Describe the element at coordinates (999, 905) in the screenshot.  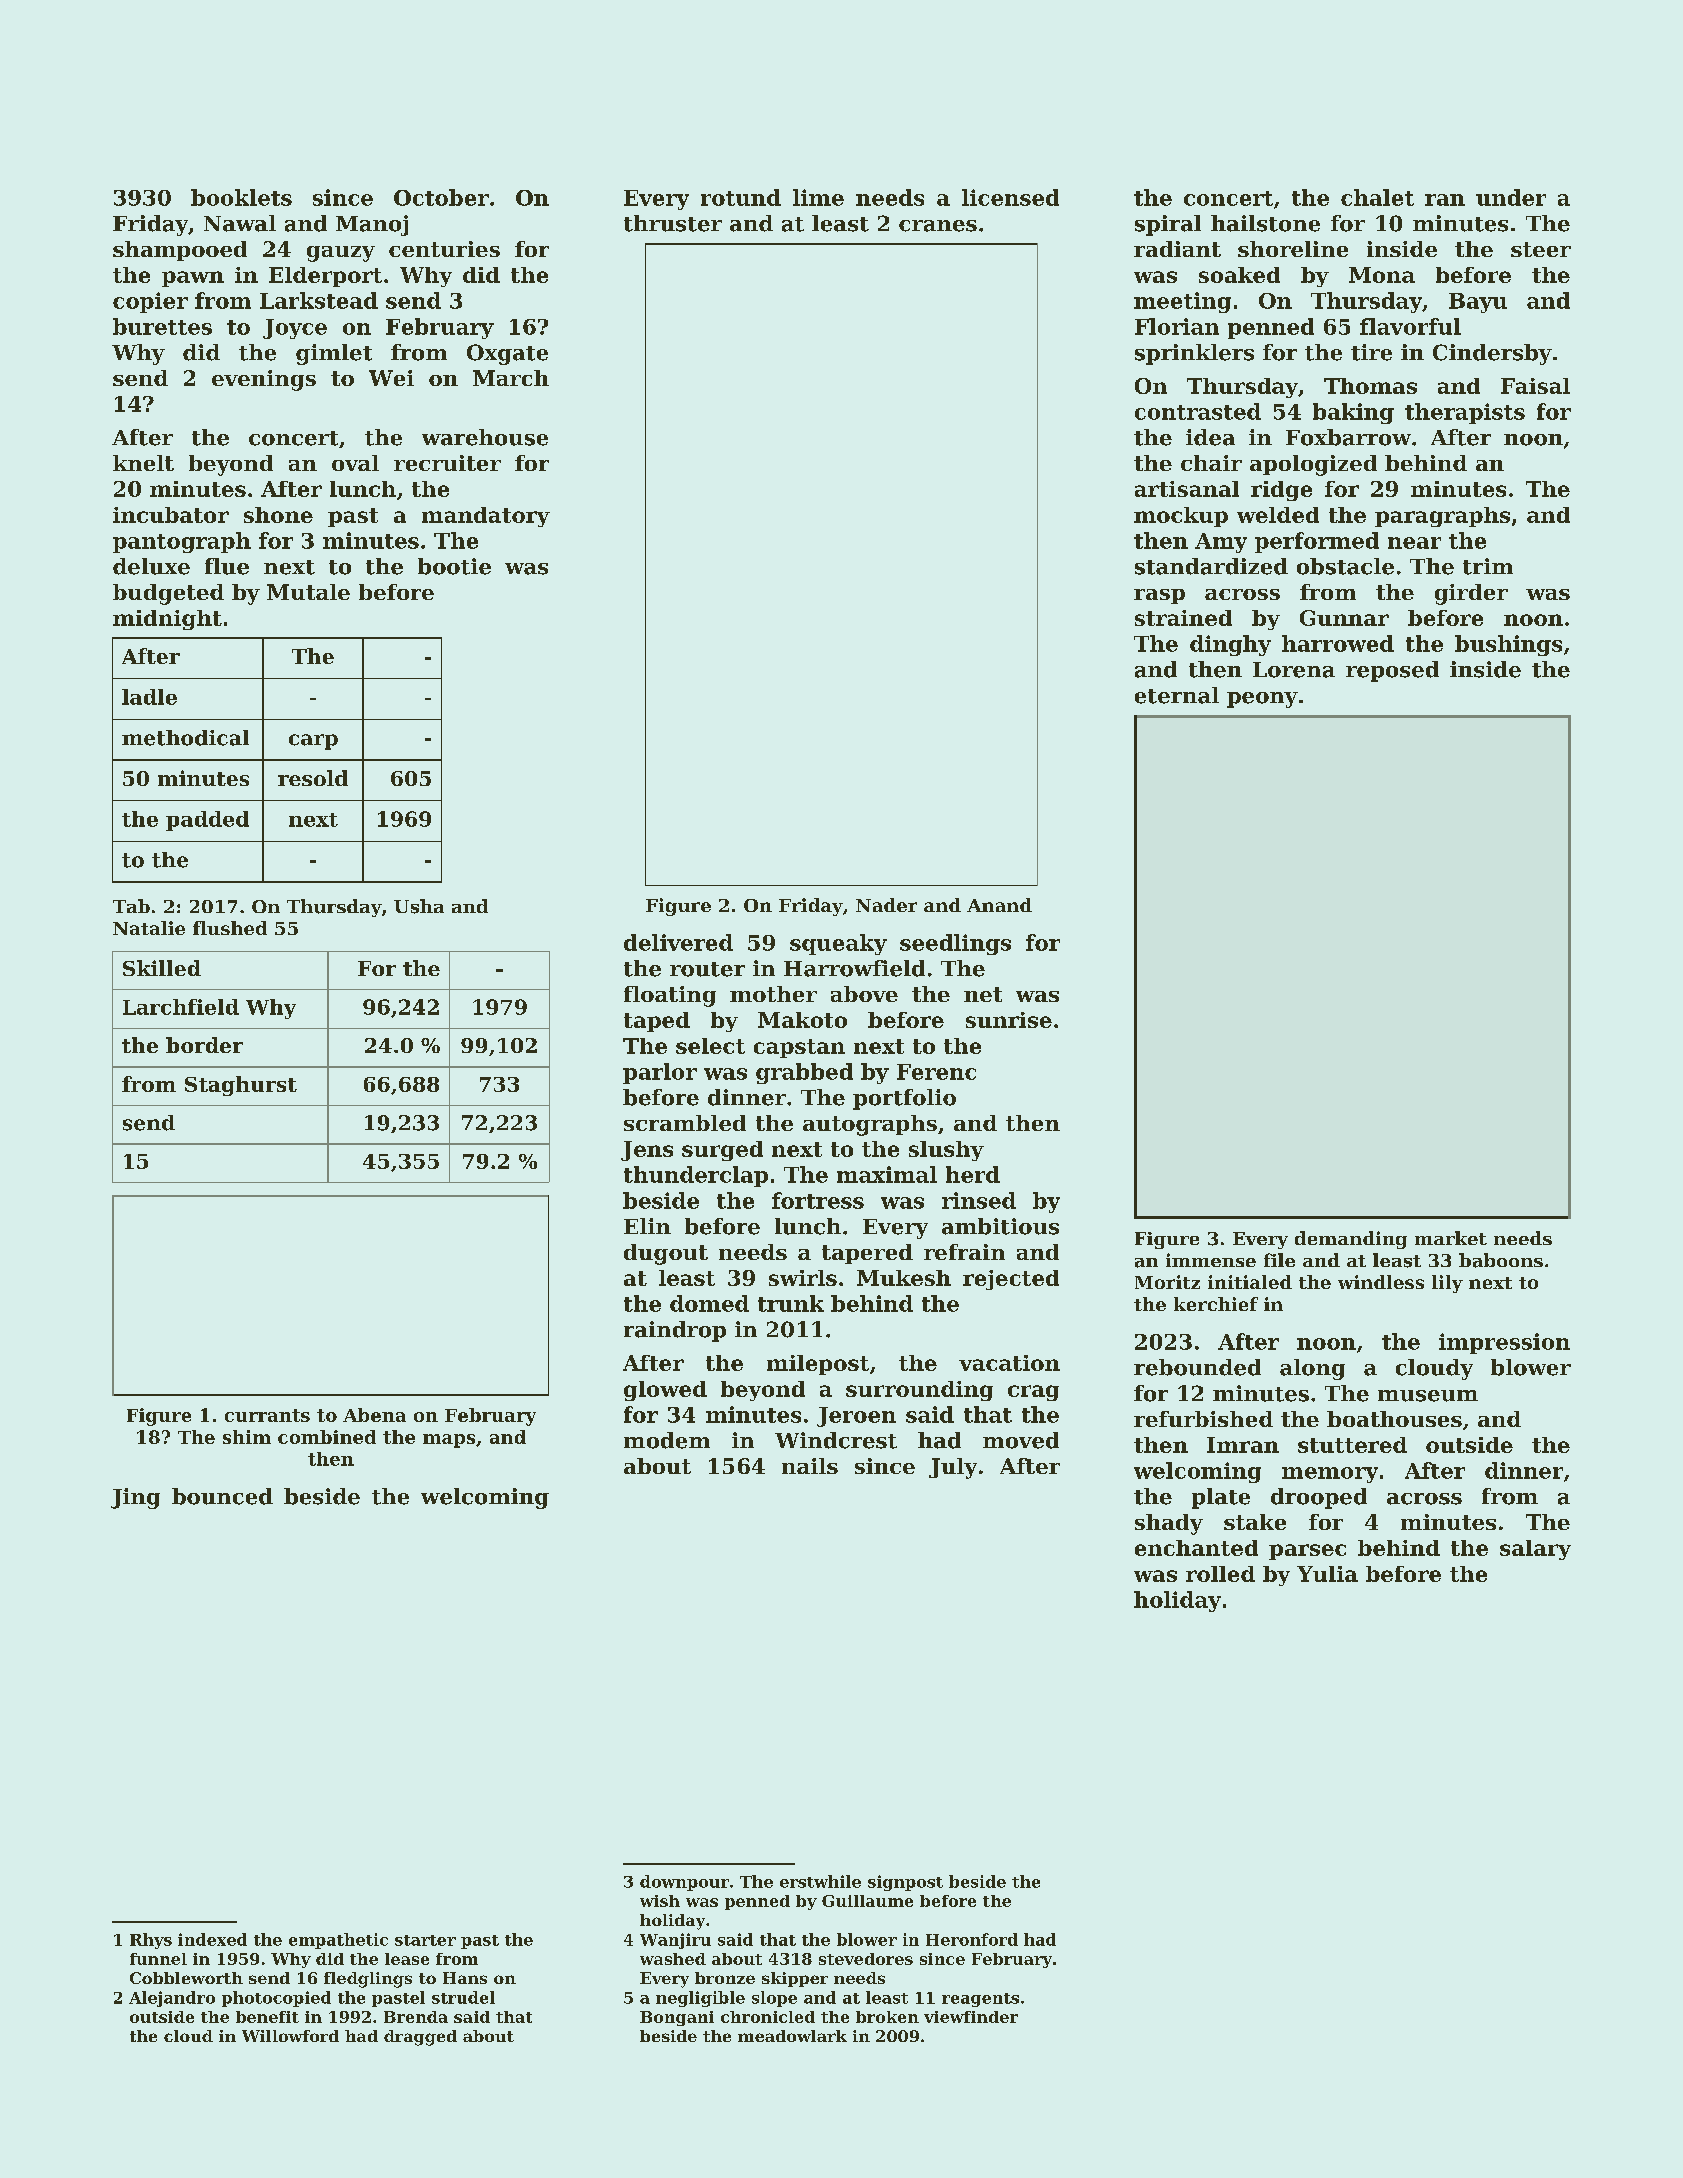
I see `Anand` at that location.
